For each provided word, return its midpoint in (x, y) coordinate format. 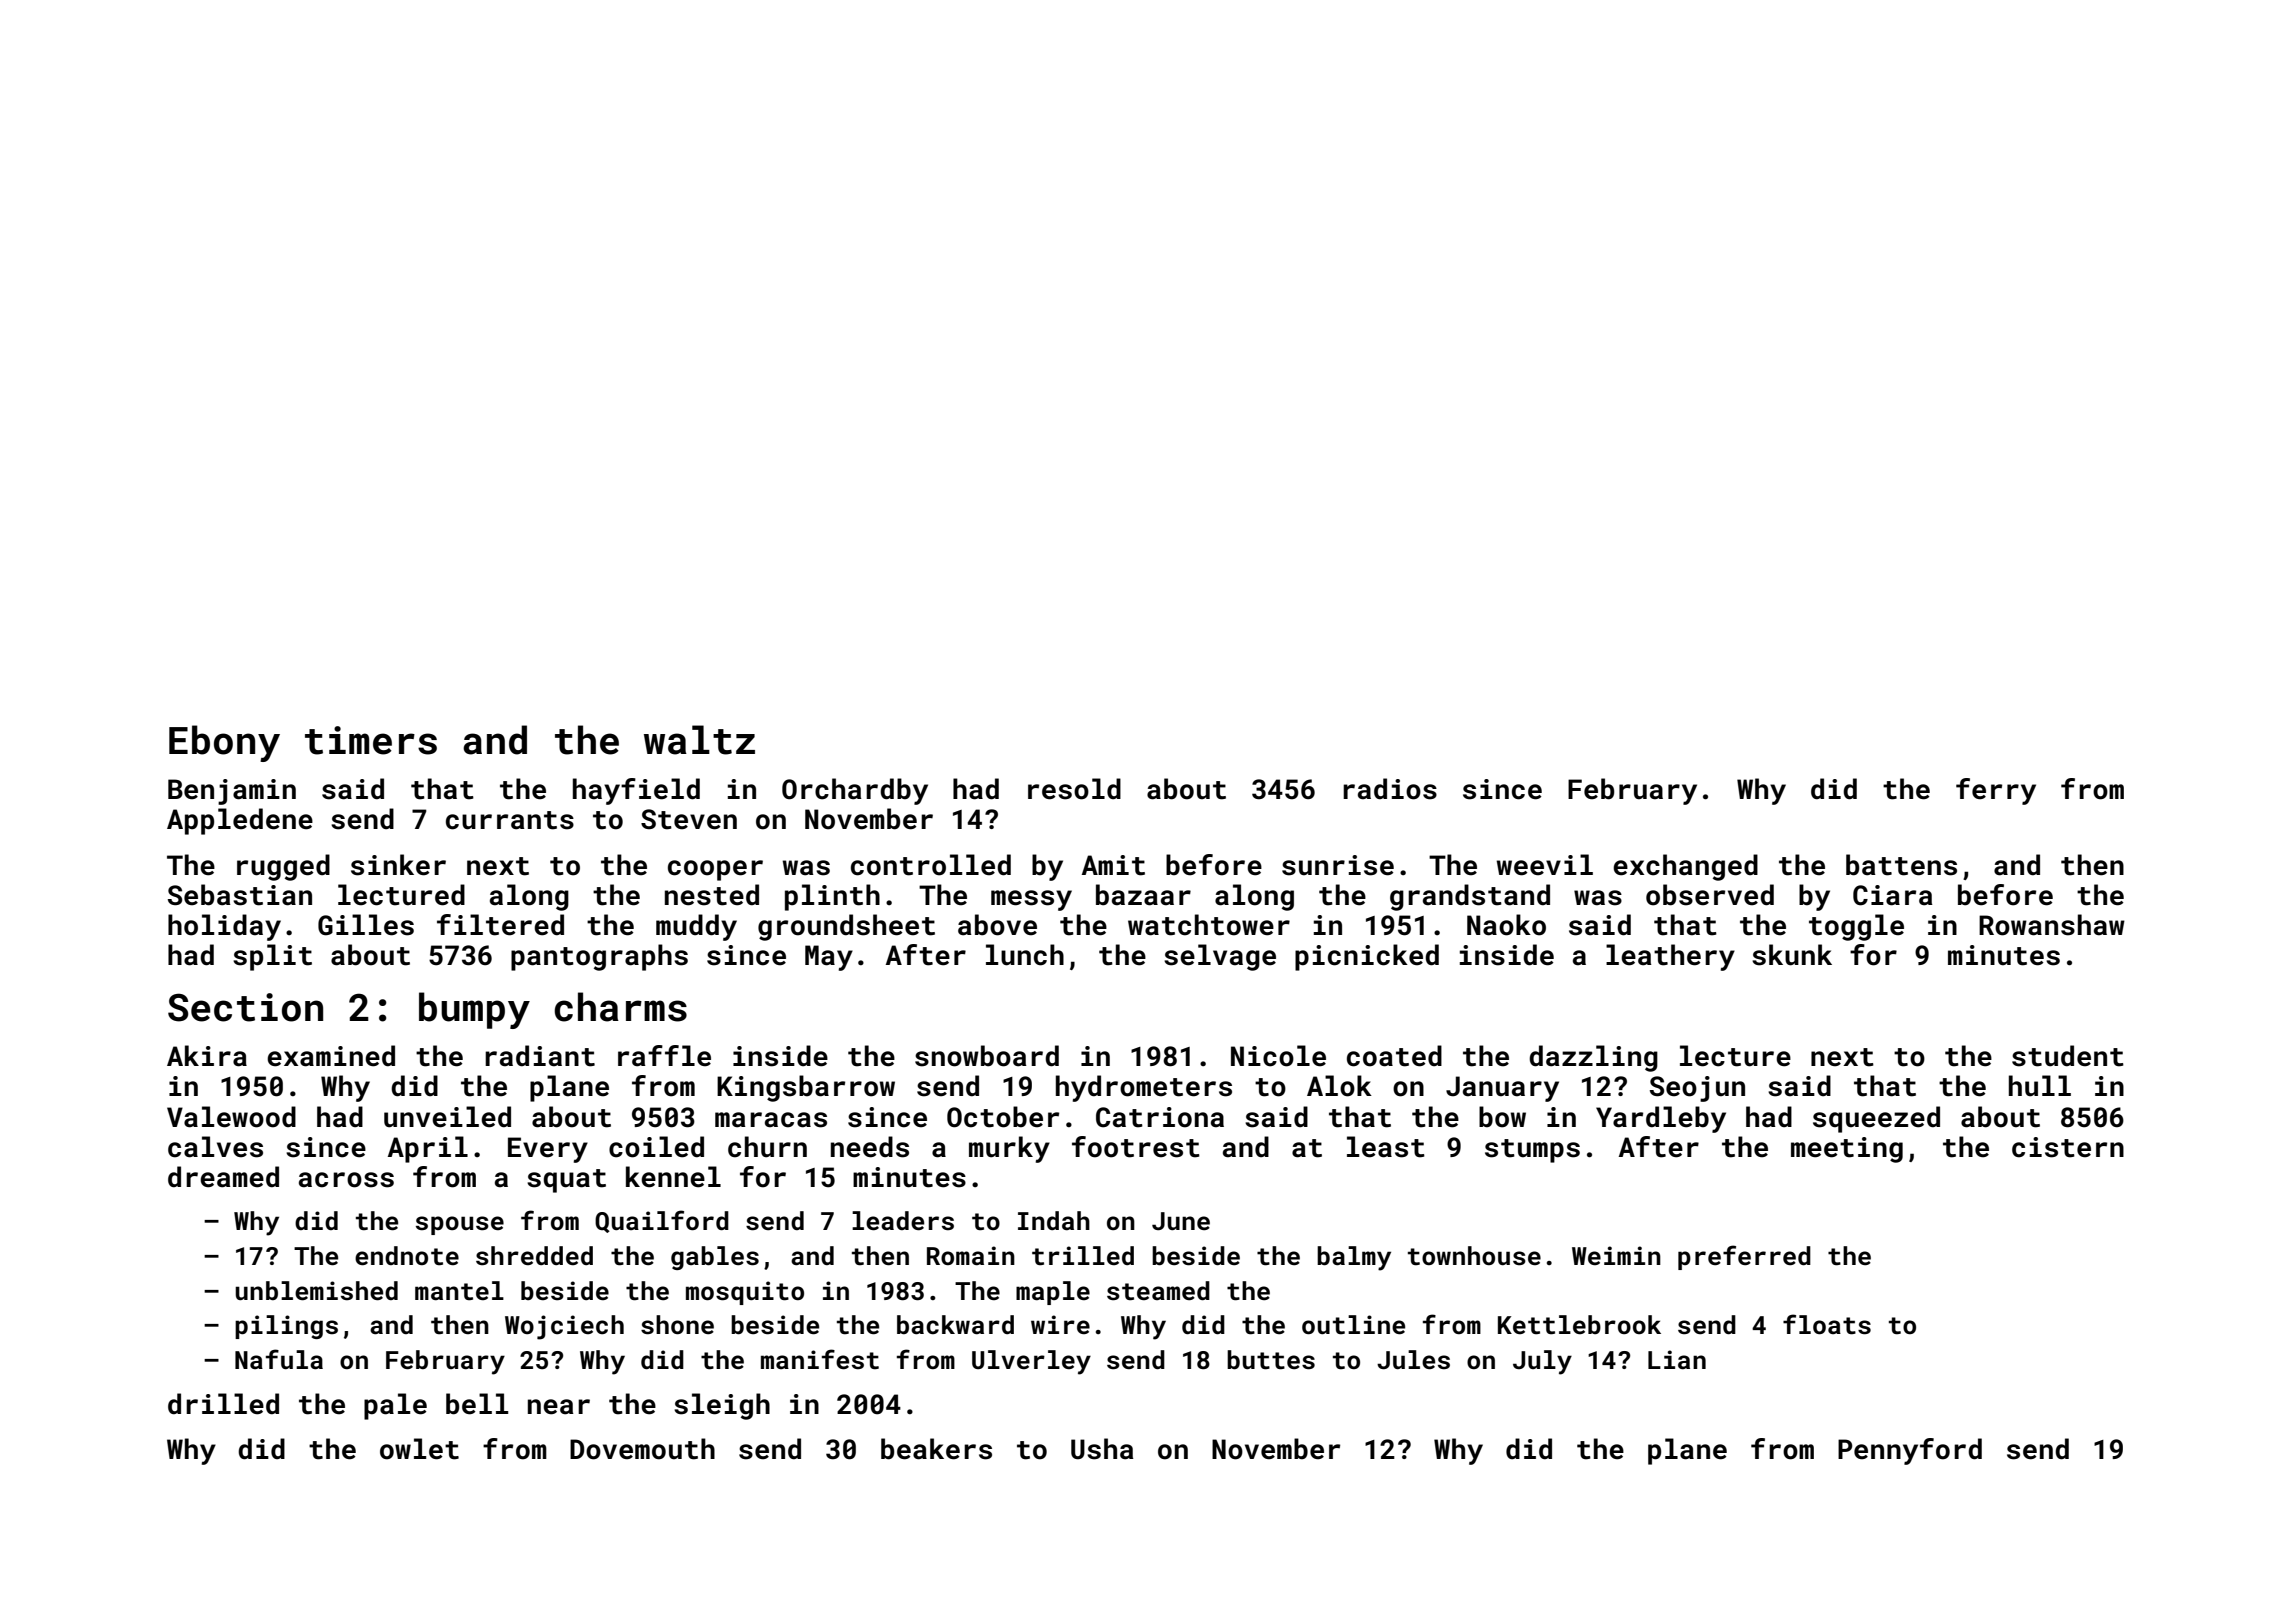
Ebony (224, 743)
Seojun (1697, 1089)
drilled (223, 1404)
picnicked (1367, 957)
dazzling (1593, 1058)
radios (1390, 789)
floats (1827, 1324)
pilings (286, 1327)
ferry (1996, 791)
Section (245, 1007)
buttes (1271, 1360)
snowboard (987, 1056)
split (272, 957)
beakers (936, 1449)
